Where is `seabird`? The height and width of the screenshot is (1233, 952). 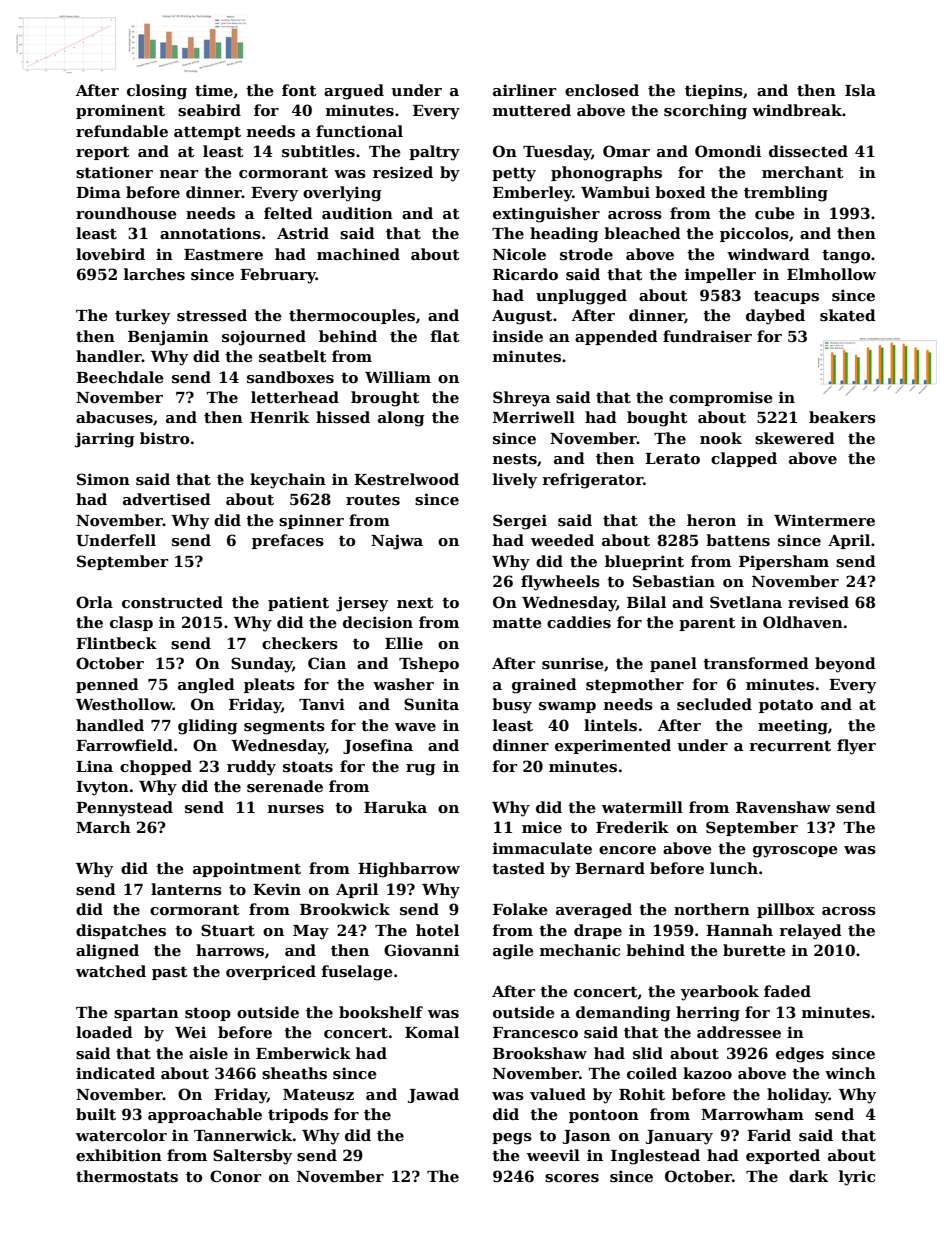
seabird is located at coordinates (209, 110).
